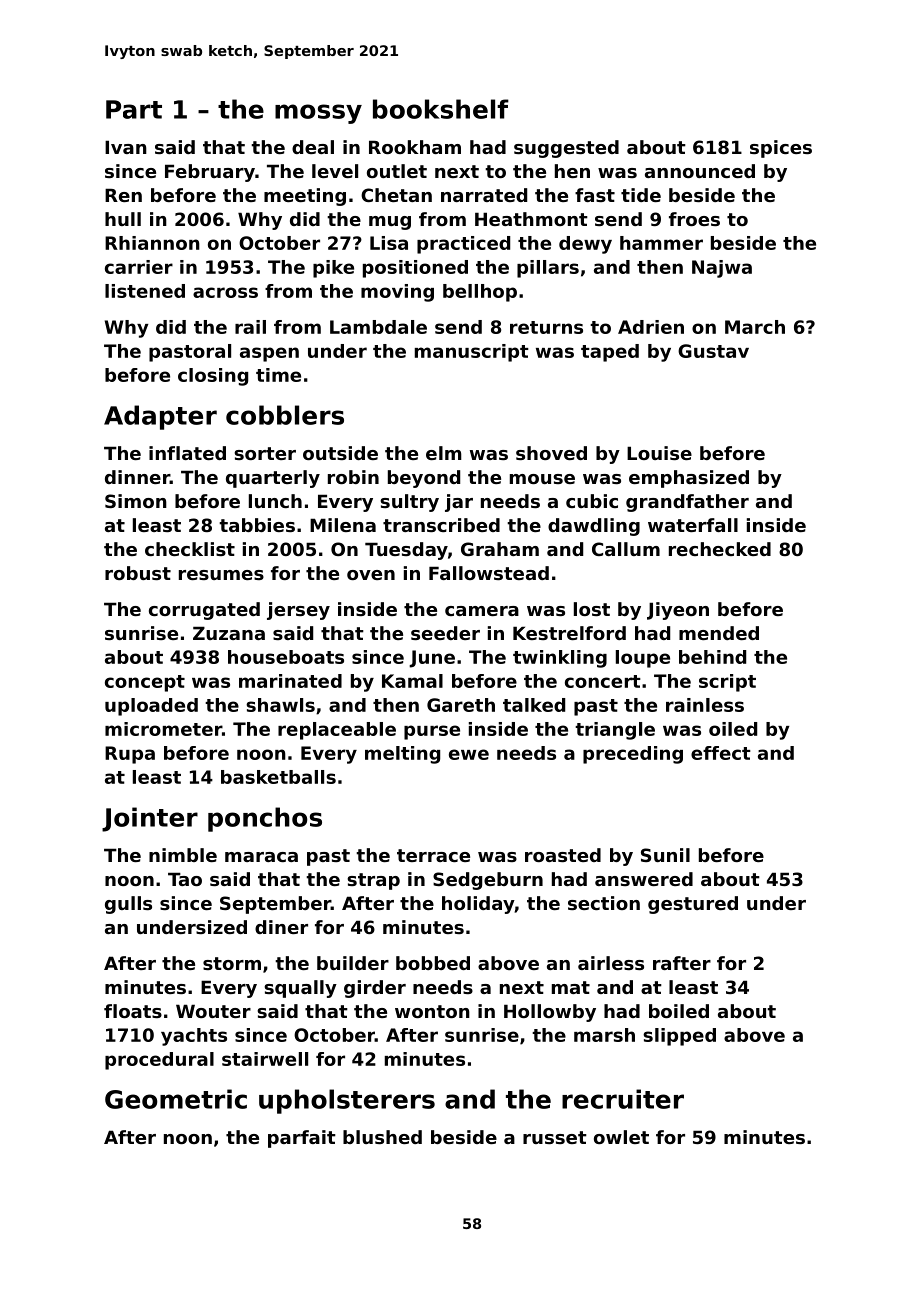 Image resolution: width=924 pixels, height=1311 pixels. I want to click on mossy, so click(318, 114).
